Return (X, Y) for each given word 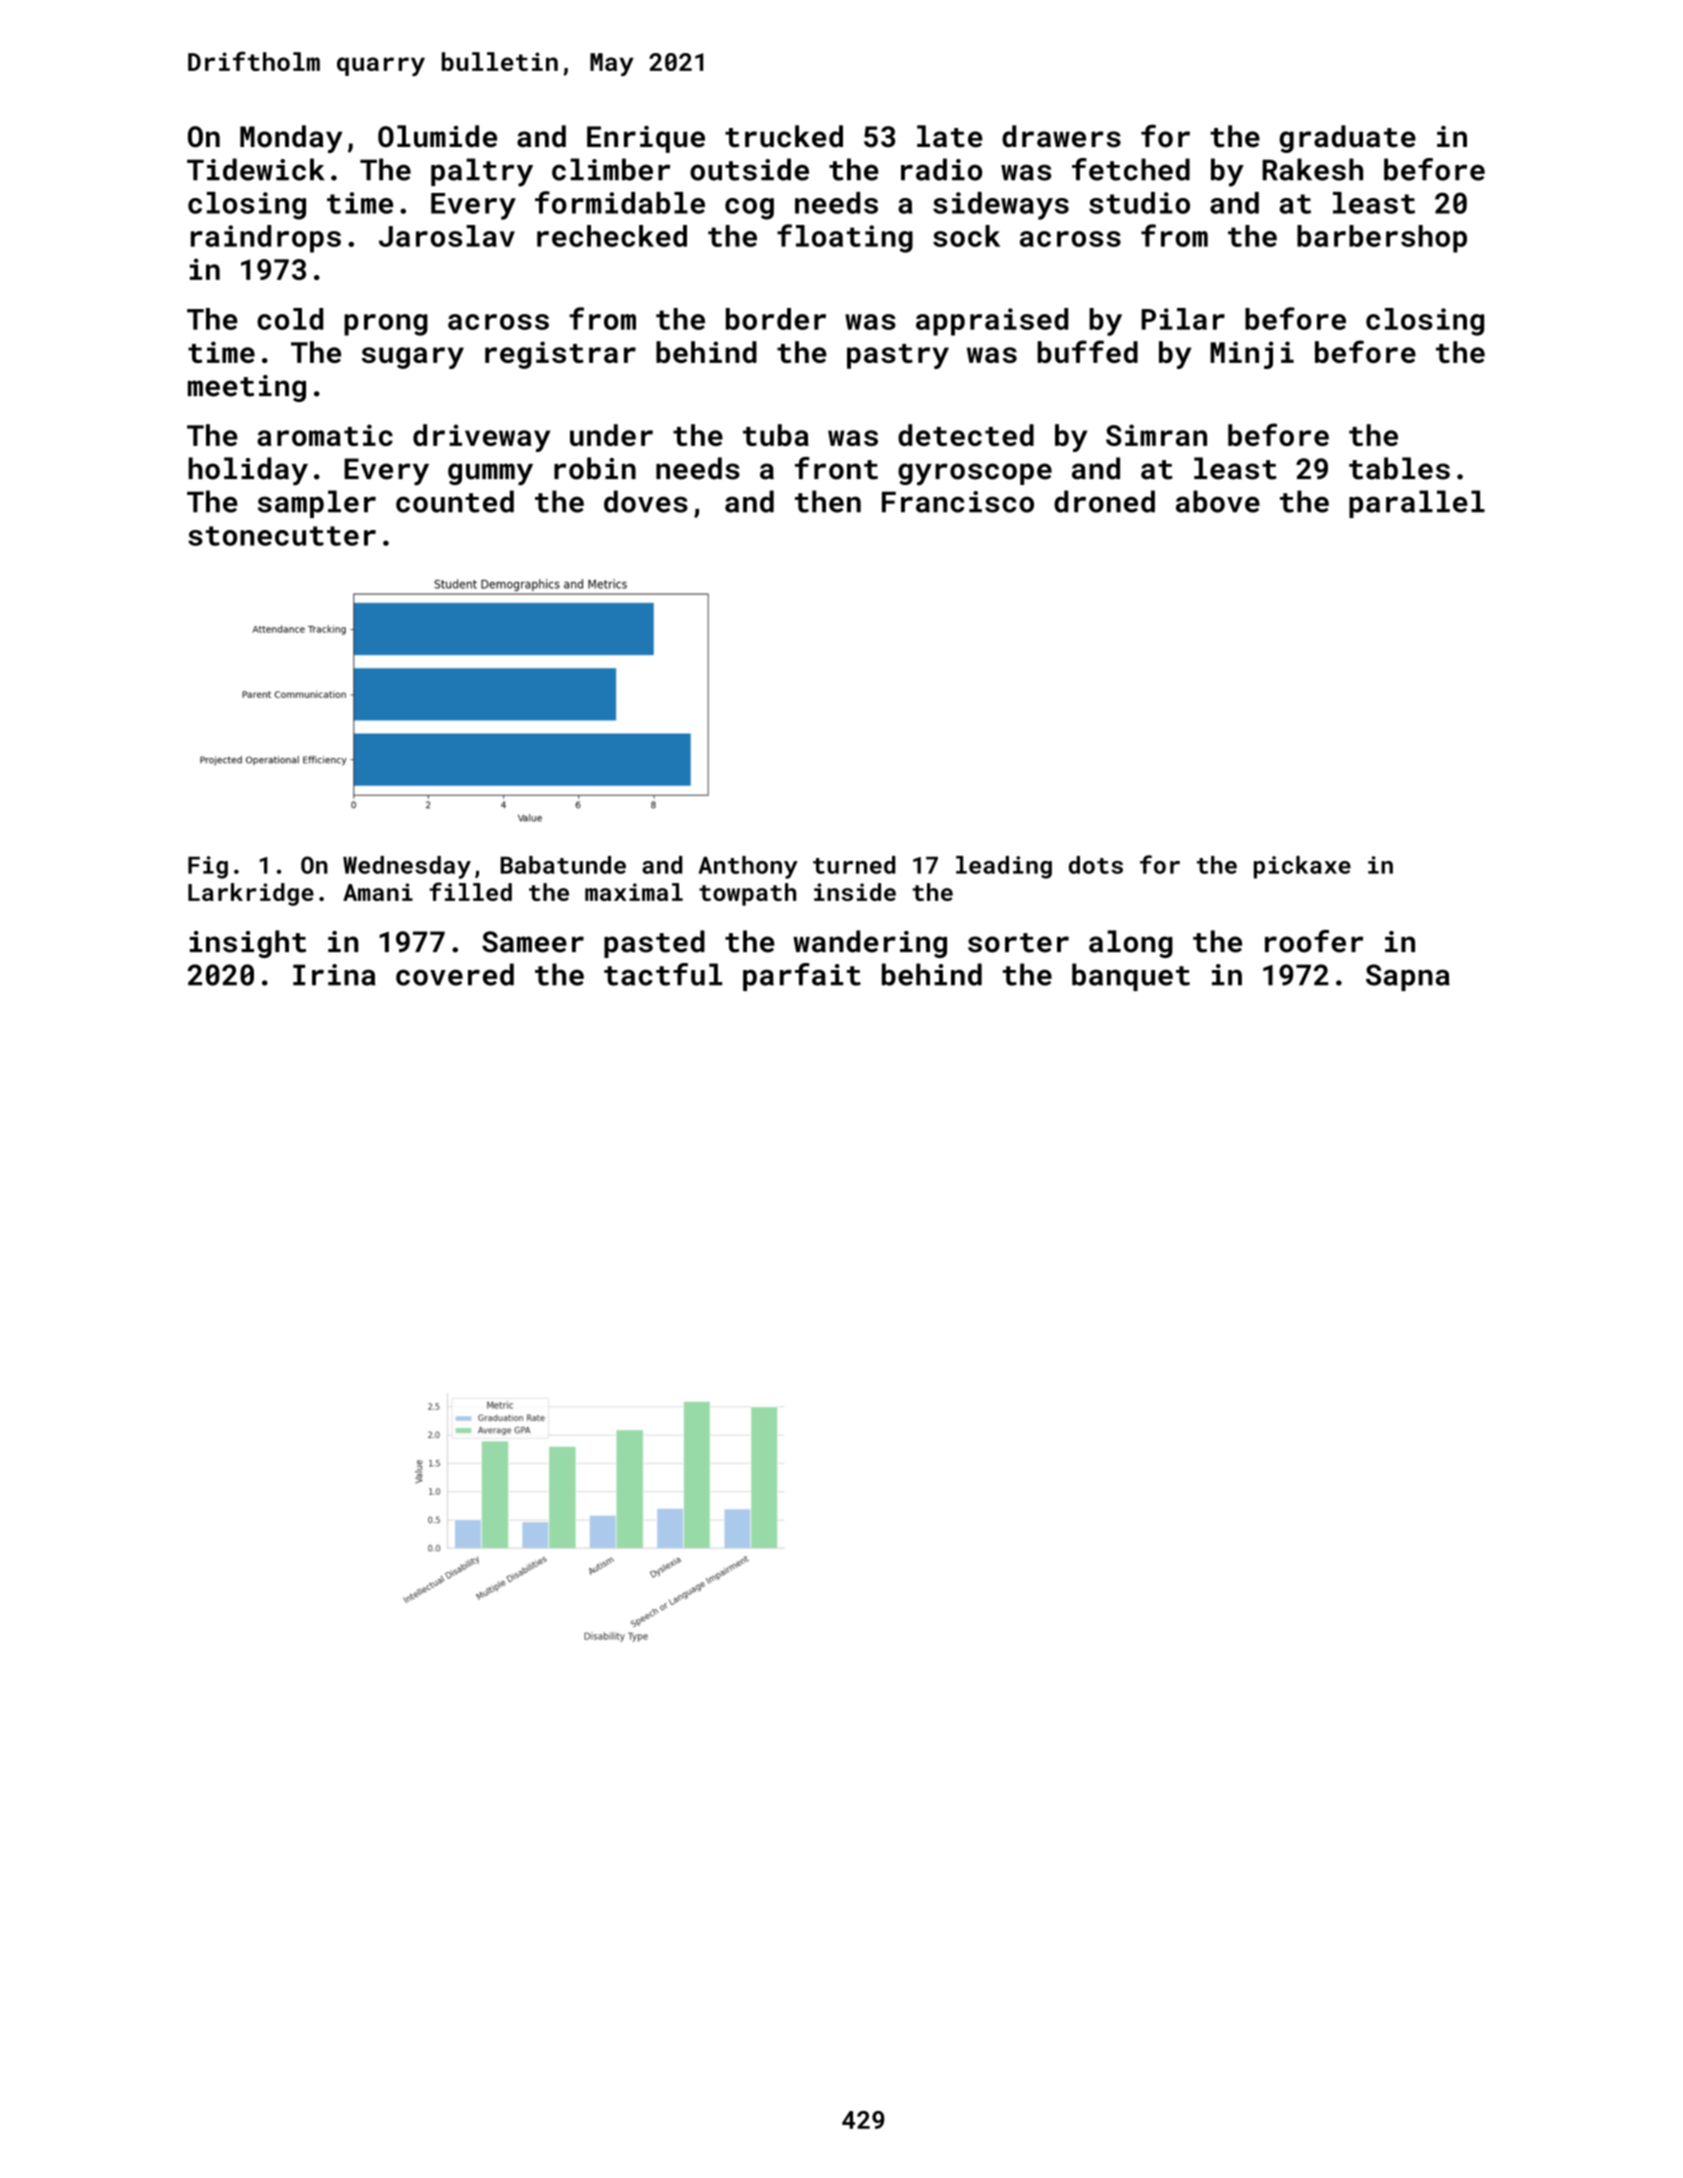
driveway (481, 438)
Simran (1156, 435)
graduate (1347, 139)
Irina (334, 975)
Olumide (437, 136)
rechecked (612, 236)
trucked (784, 136)
